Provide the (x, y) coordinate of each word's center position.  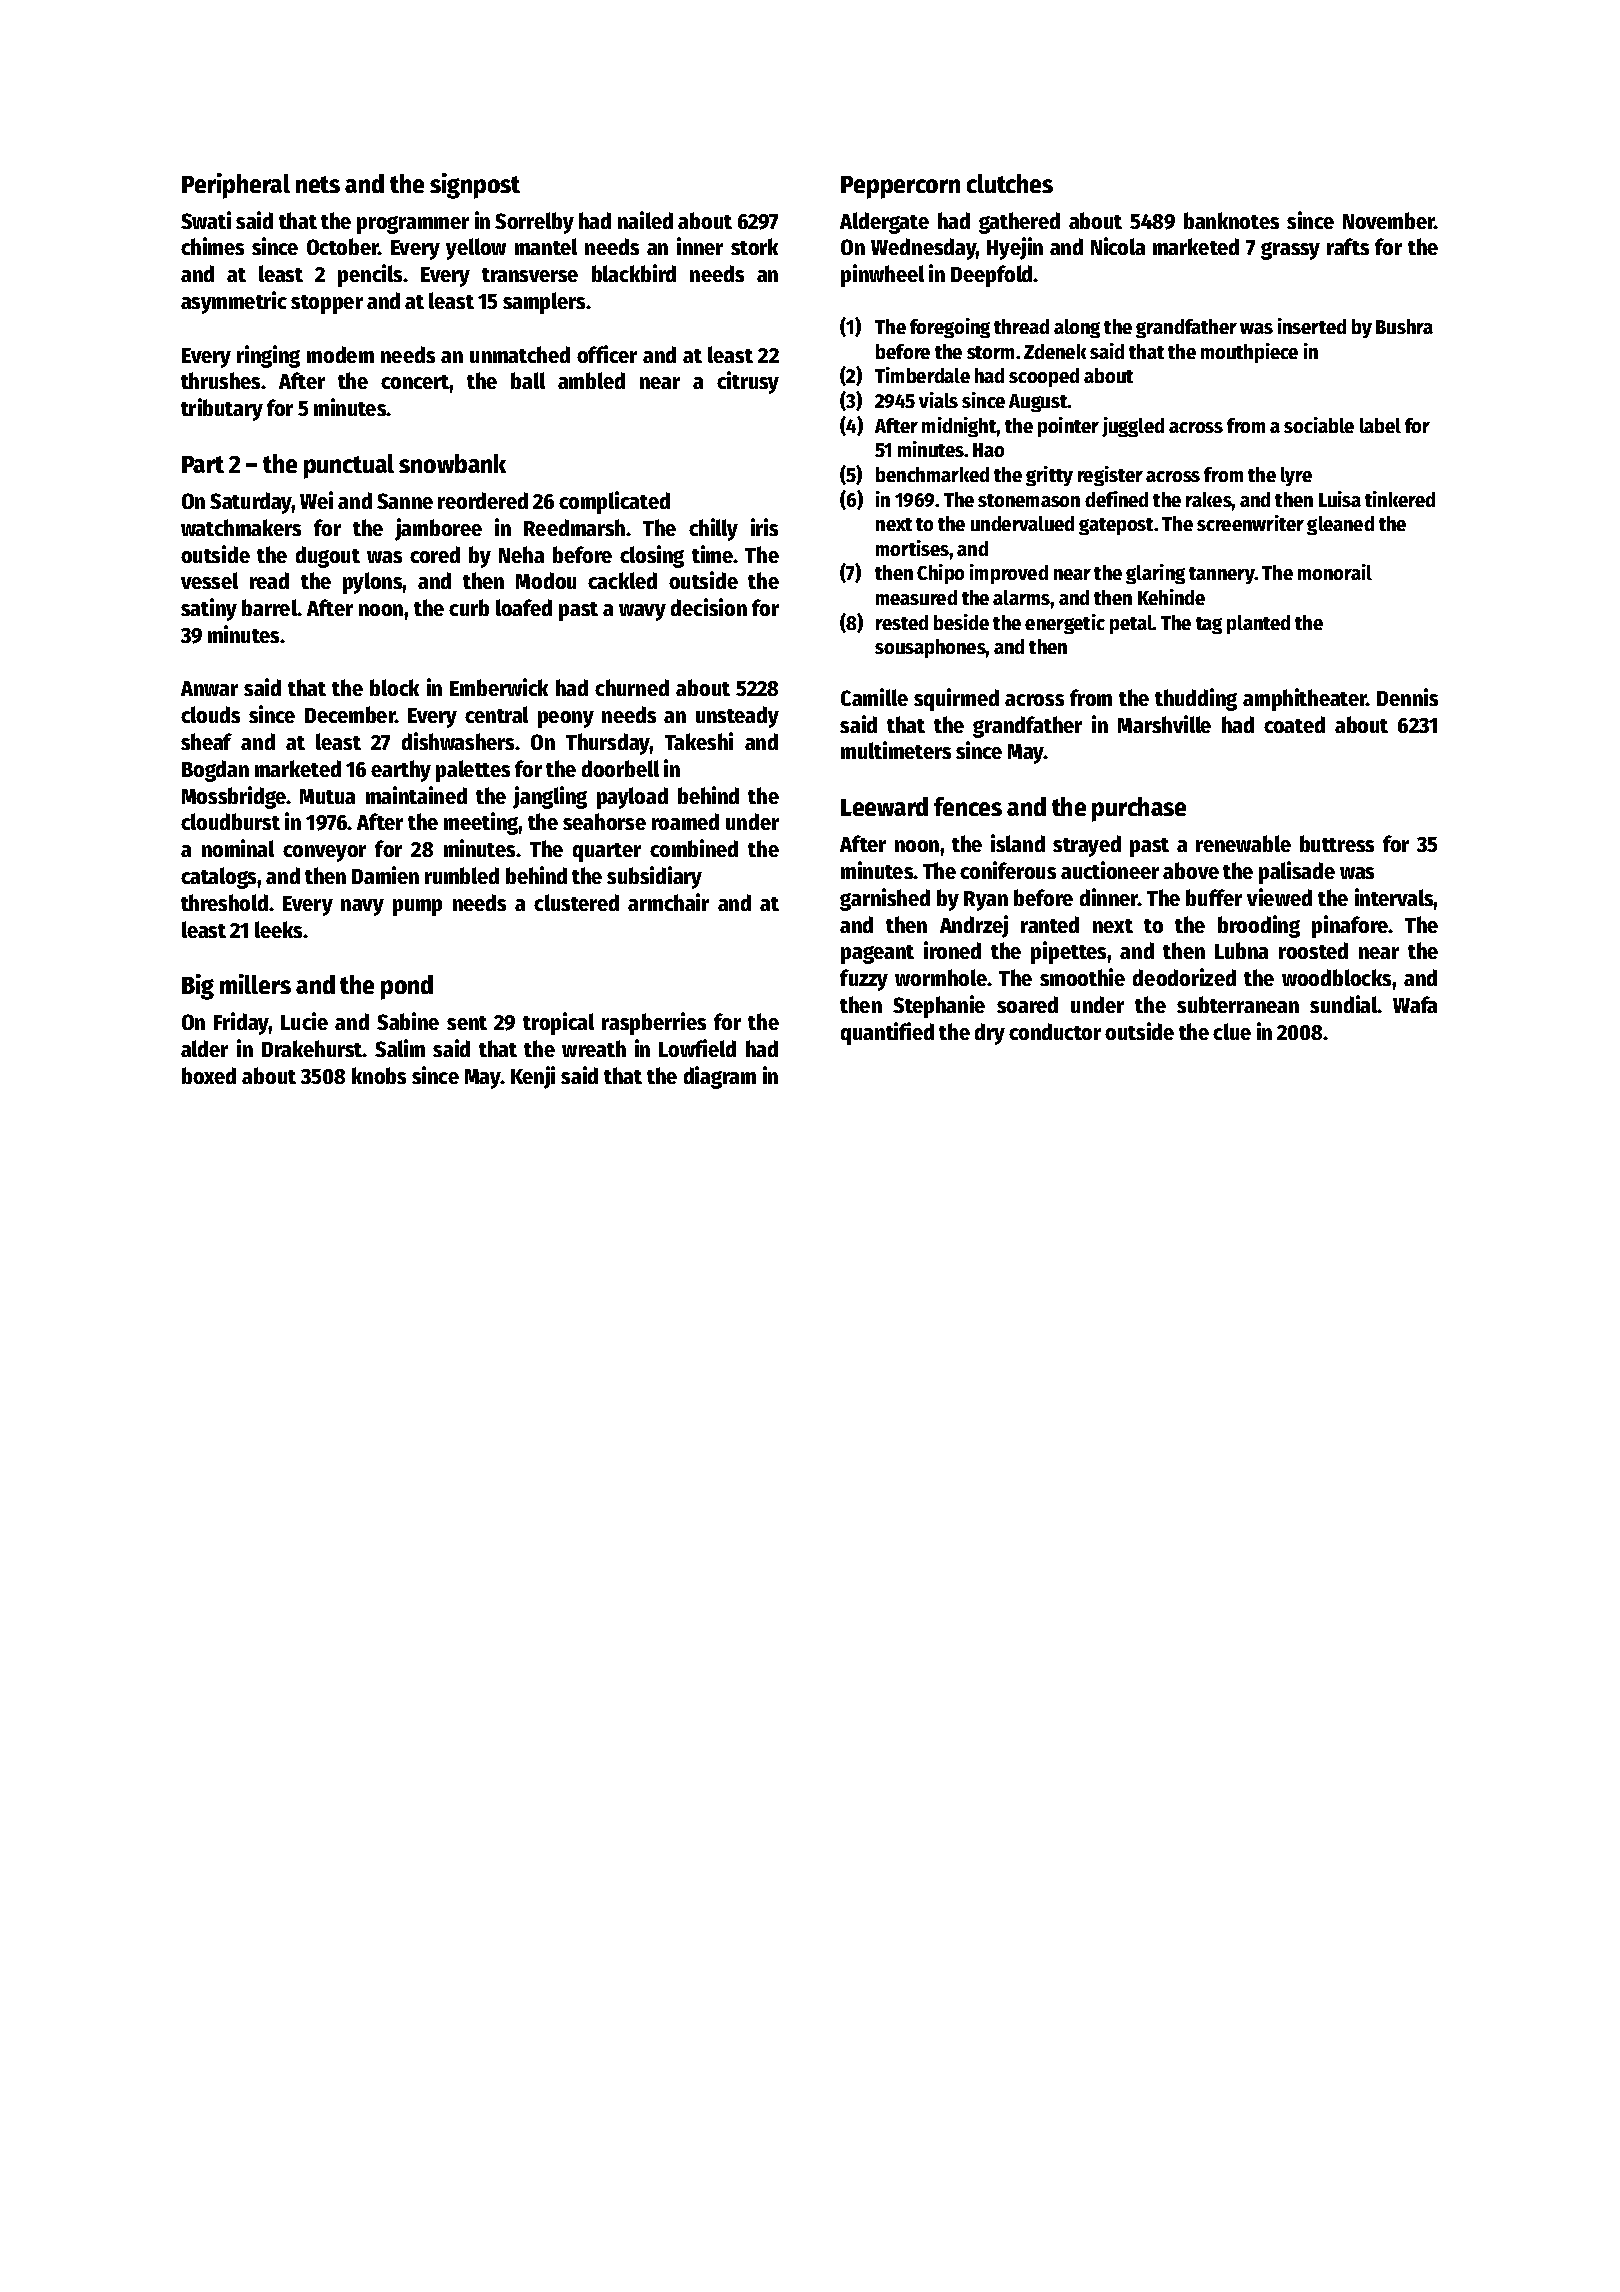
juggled (1133, 427)
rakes (1209, 499)
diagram (720, 1077)
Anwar (209, 688)
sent (467, 1023)
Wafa (1415, 1004)
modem (340, 354)
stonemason (1029, 500)
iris (764, 527)
